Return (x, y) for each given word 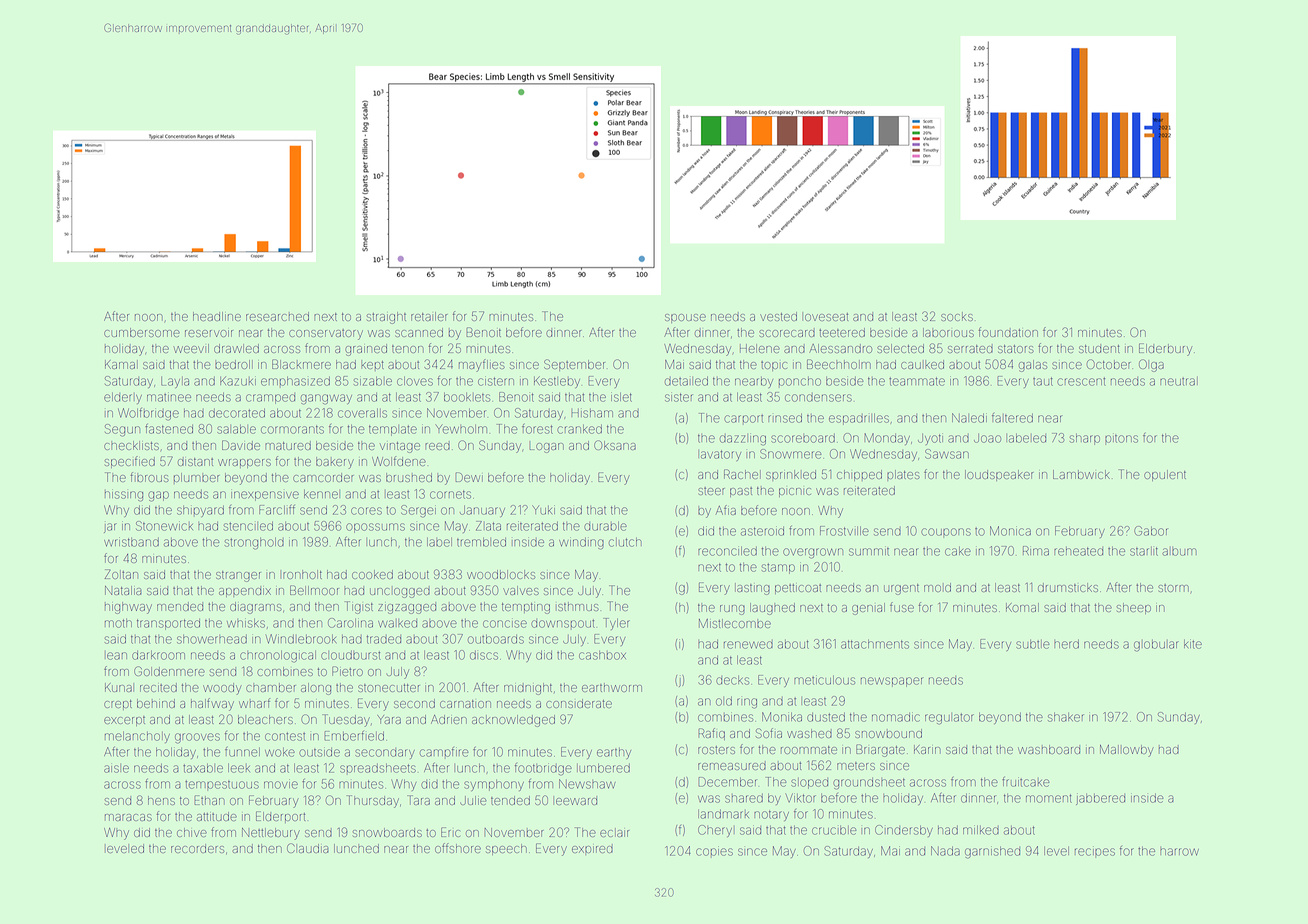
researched (277, 316)
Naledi (969, 418)
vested (778, 316)
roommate (809, 750)
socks (957, 316)
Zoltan (121, 574)
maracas (128, 817)
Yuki (543, 510)
